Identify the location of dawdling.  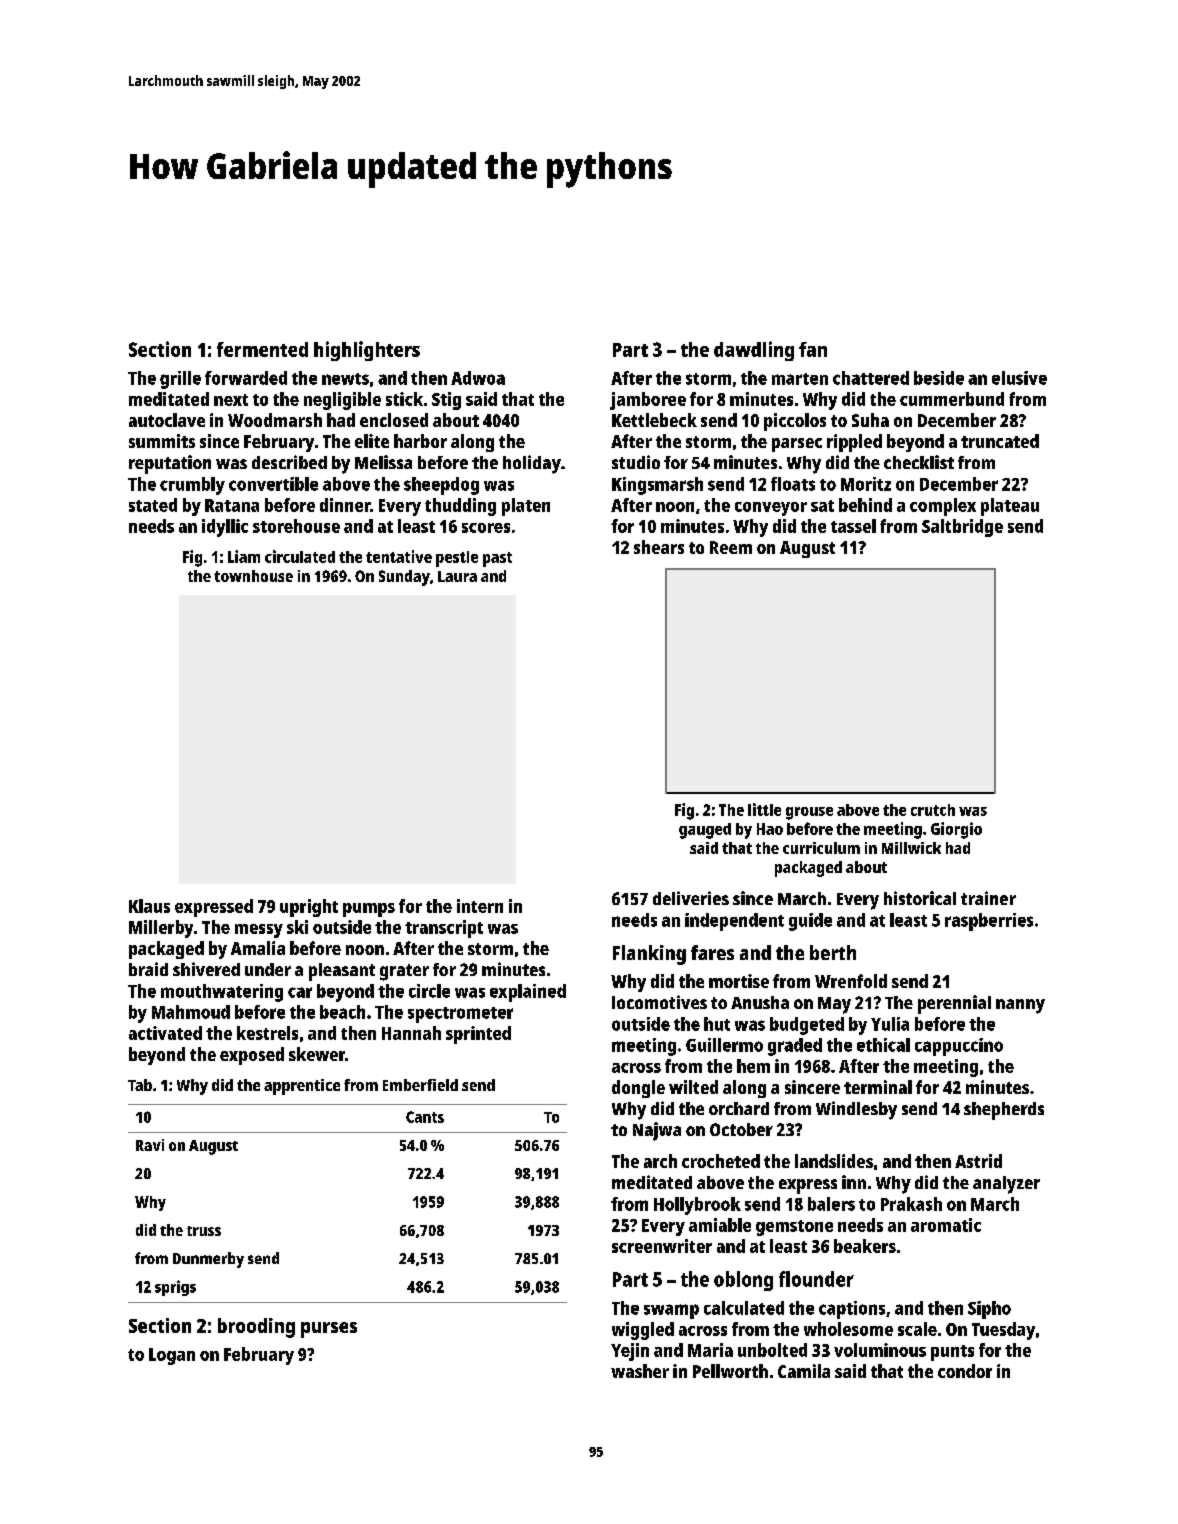
(754, 351).
